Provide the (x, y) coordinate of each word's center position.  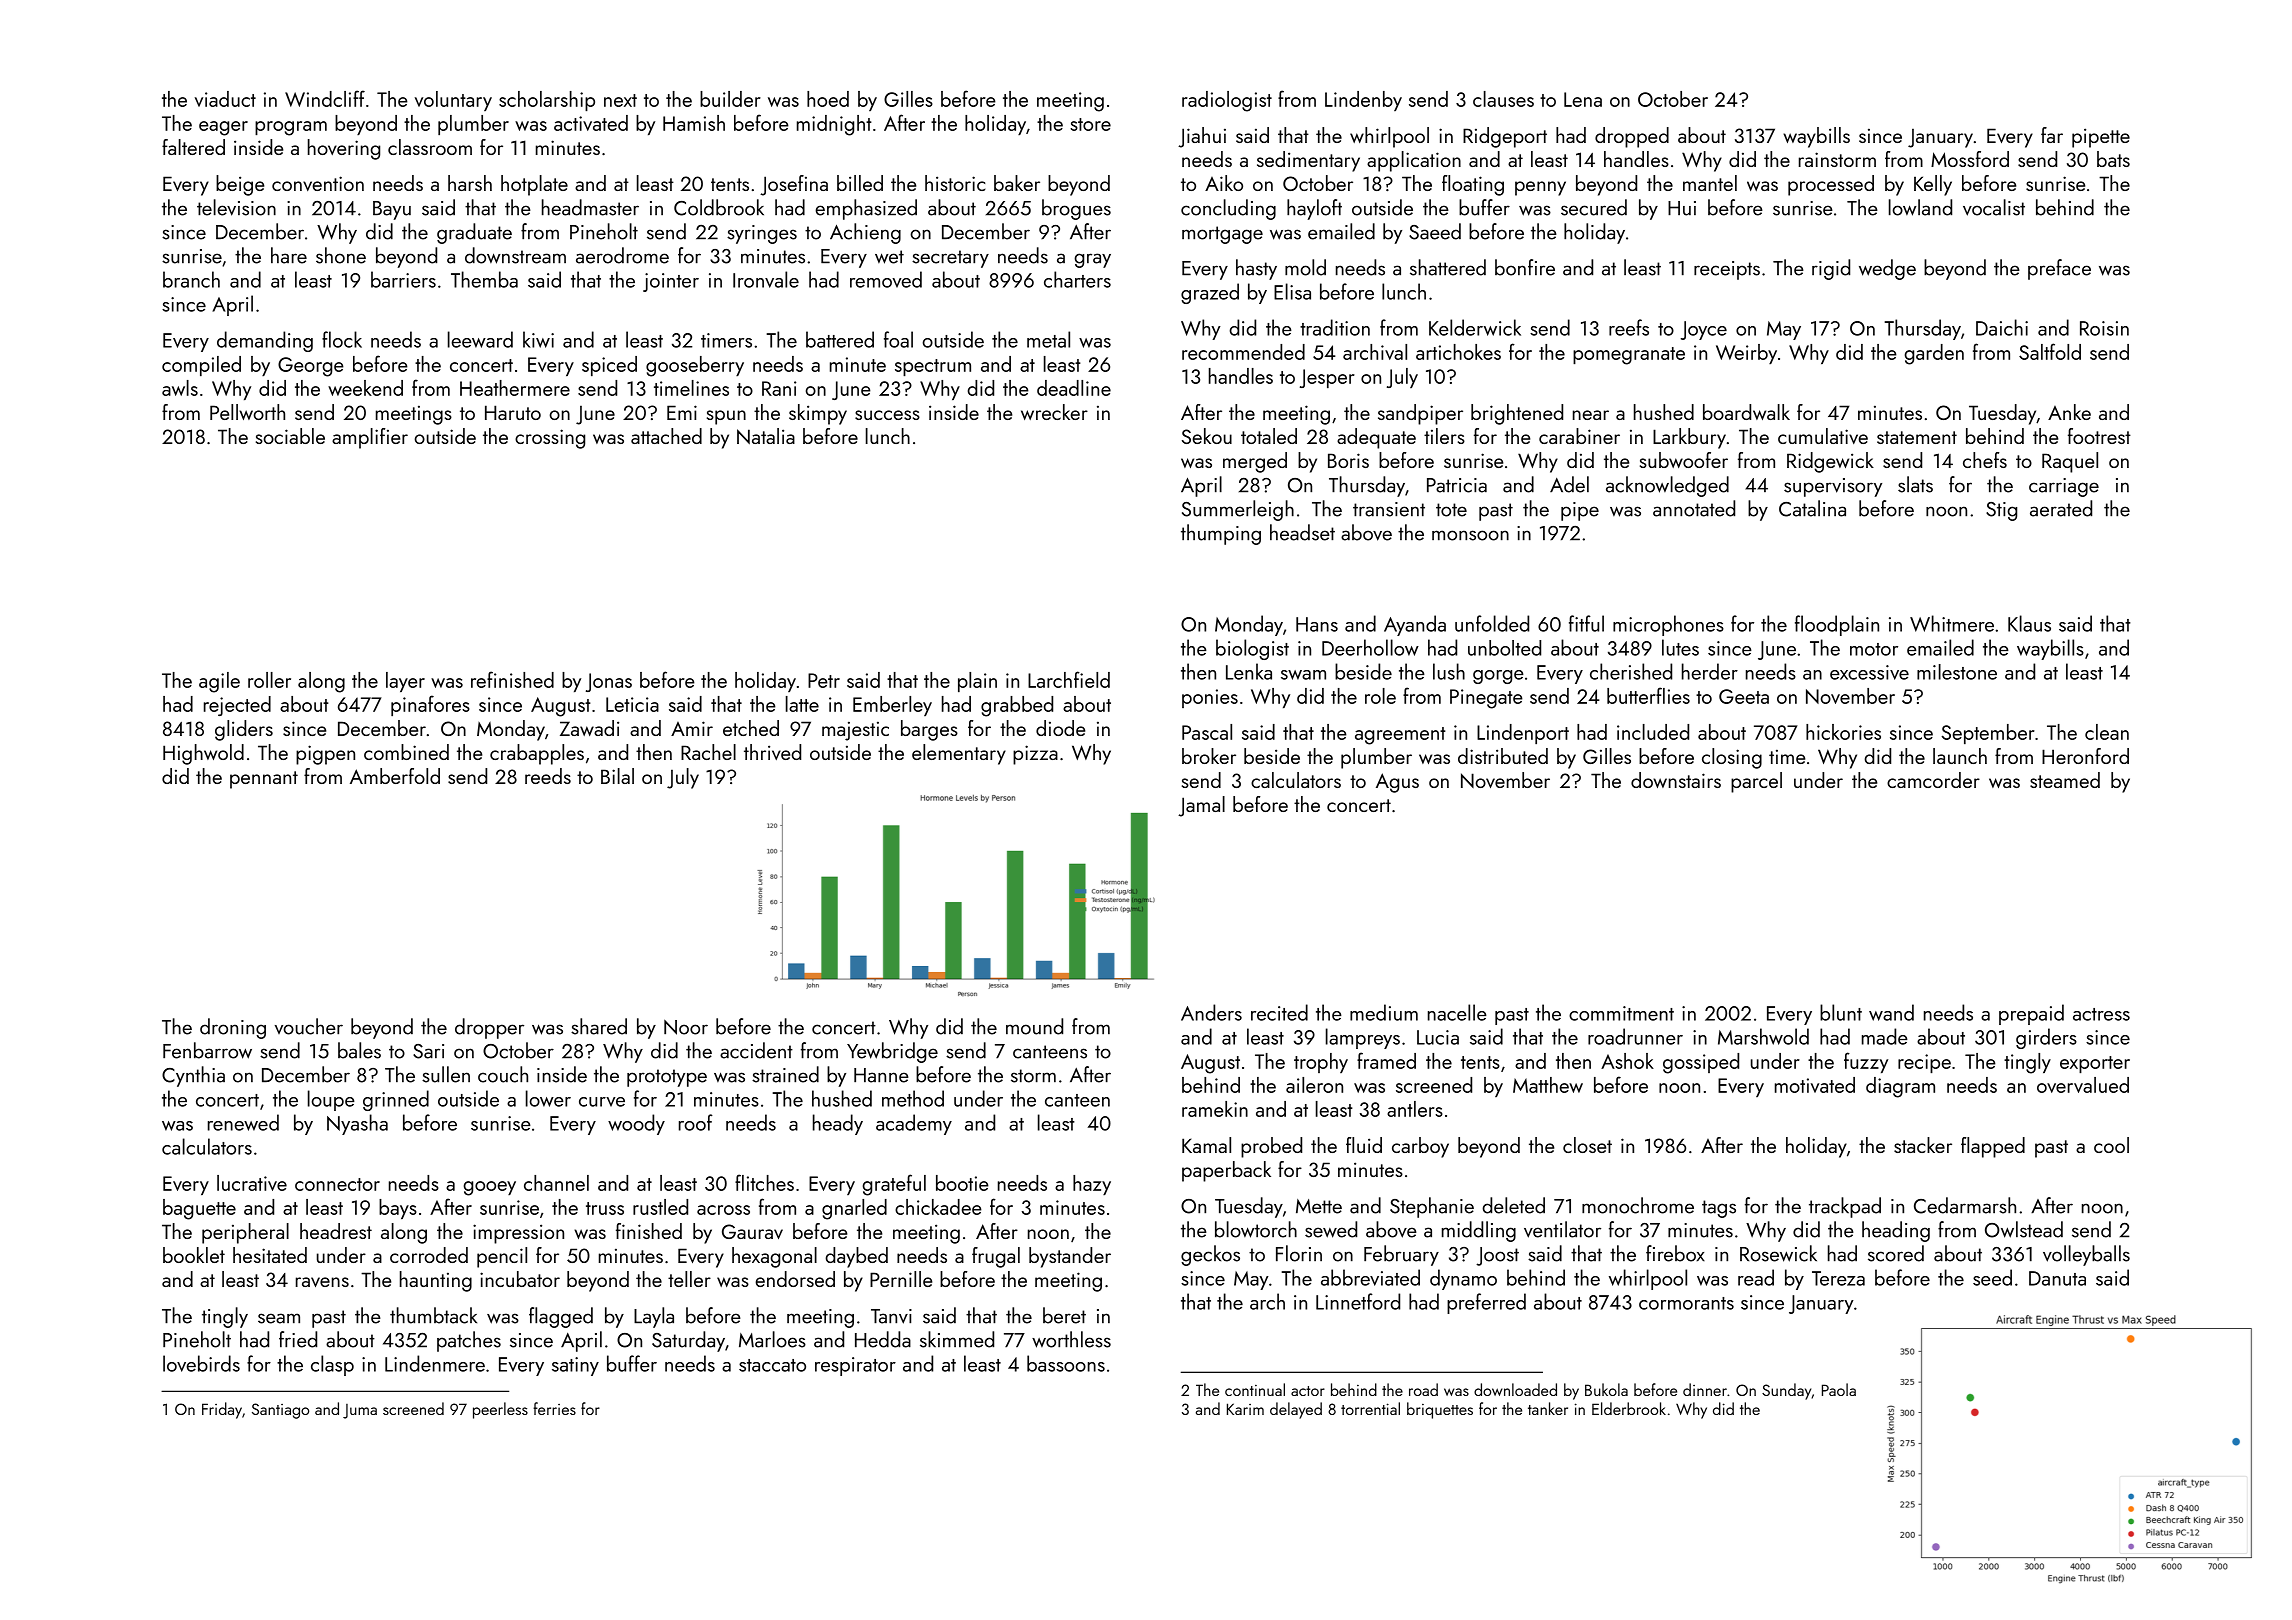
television (236, 207)
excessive (1869, 672)
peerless (500, 1410)
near (1591, 415)
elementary (959, 754)
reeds (548, 776)
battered (840, 339)
